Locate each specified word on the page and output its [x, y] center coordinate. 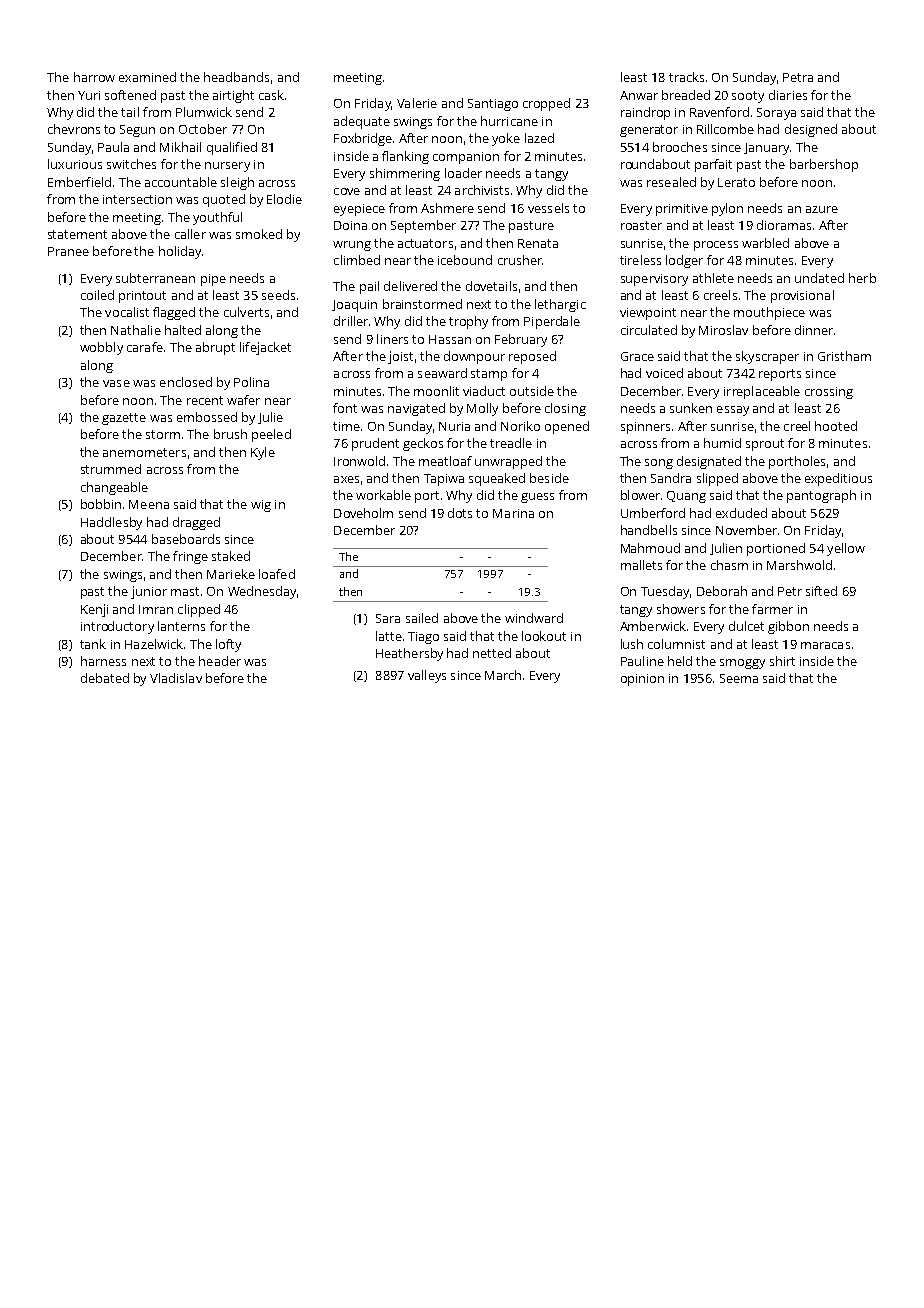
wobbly [101, 348]
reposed [532, 357]
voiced [664, 373]
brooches [680, 147]
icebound [465, 260]
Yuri [89, 95]
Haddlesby [111, 523]
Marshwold [799, 565]
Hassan [450, 339]
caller [190, 234]
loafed [277, 574]
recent [205, 400]
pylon [727, 209]
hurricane [509, 121]
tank [93, 644]
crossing [829, 393]
